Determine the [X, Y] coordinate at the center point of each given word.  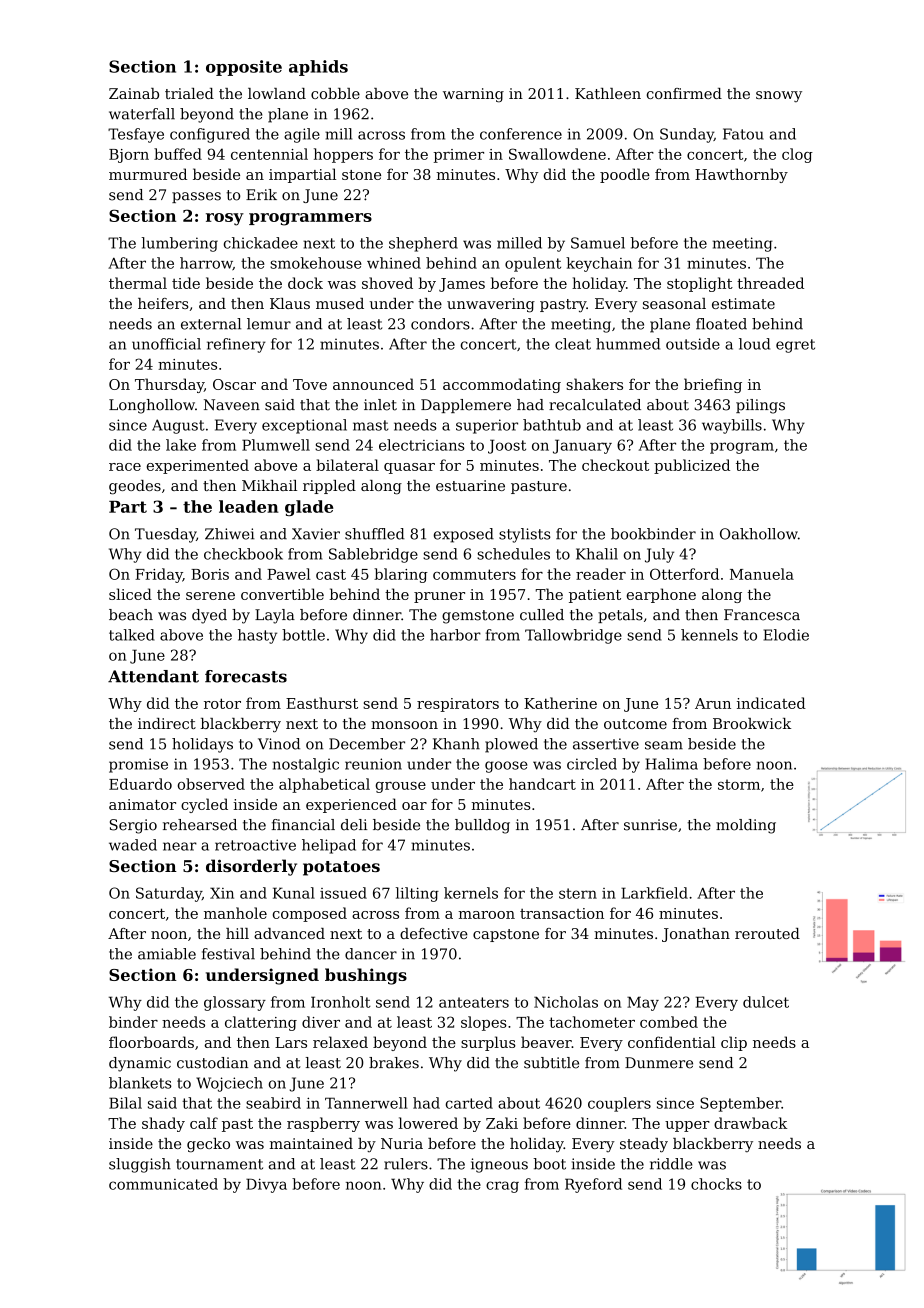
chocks [716, 1184]
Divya [266, 1185]
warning [473, 95]
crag [502, 1187]
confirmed [684, 93]
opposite [244, 68]
